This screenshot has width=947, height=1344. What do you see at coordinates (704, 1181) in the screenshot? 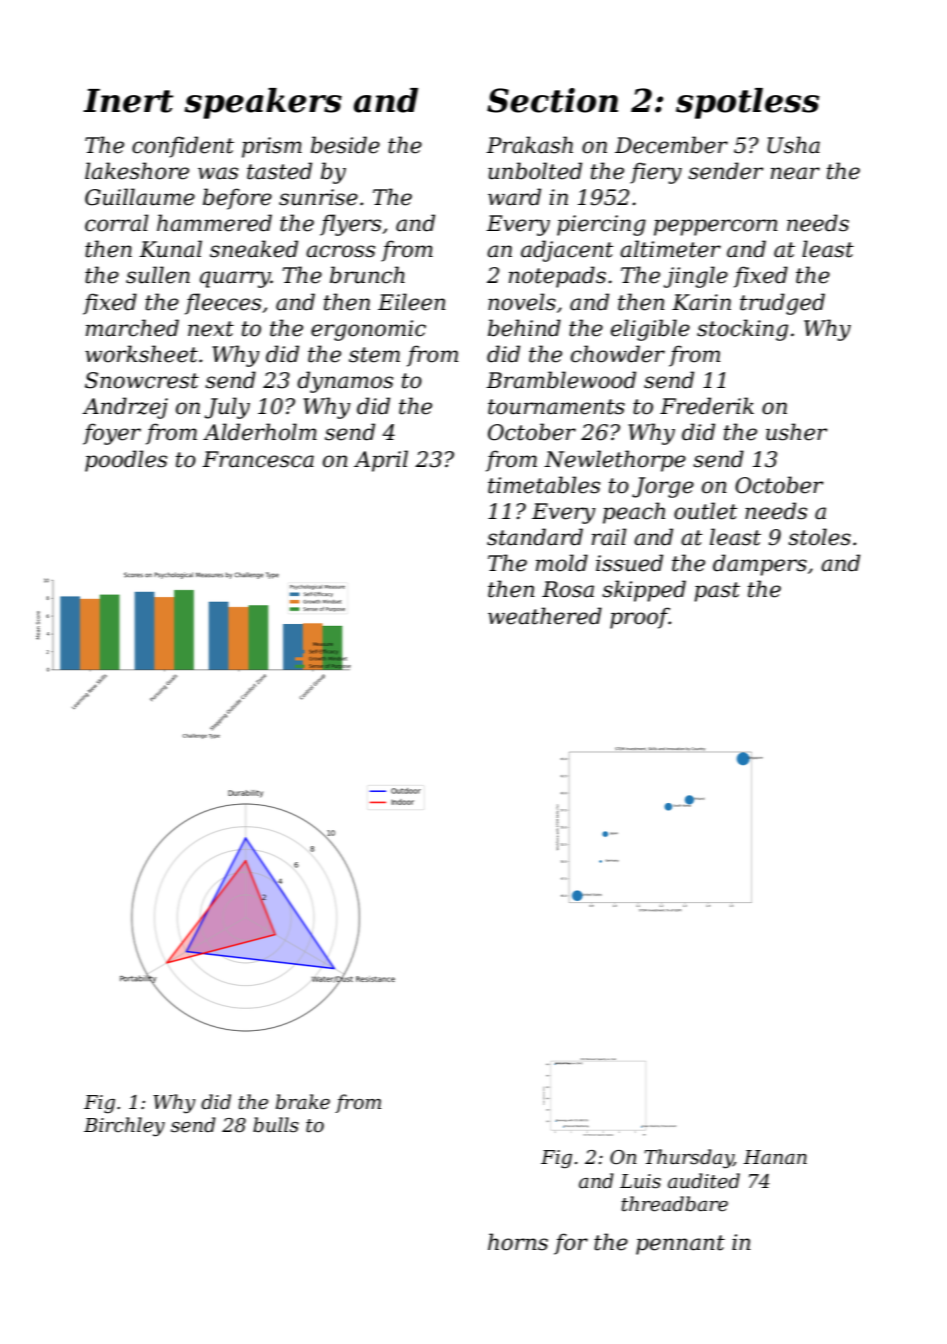
I see `audited` at bounding box center [704, 1181].
